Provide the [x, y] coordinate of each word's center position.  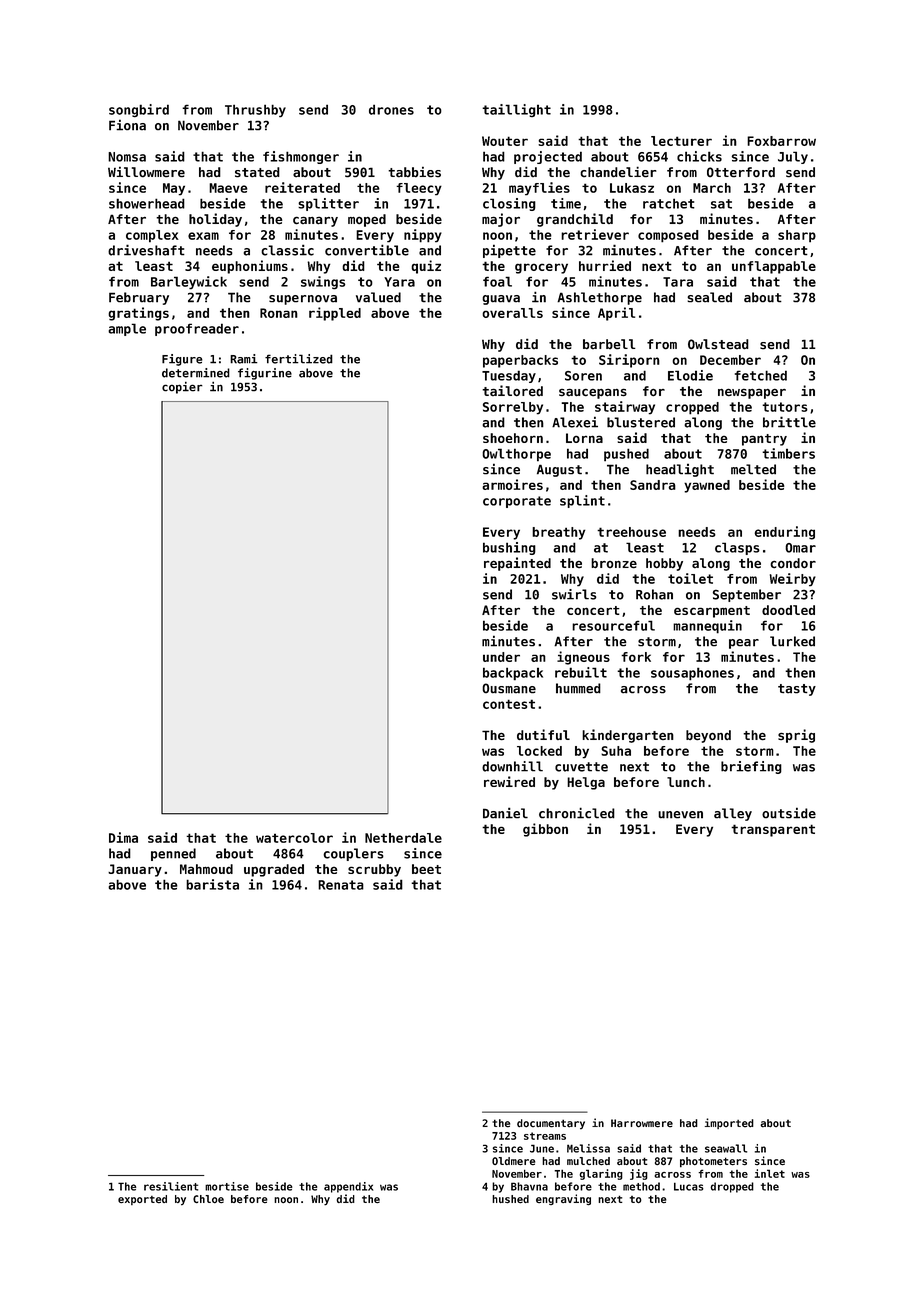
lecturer [681, 141]
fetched [761, 375]
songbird [139, 110]
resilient [171, 1186]
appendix [348, 1187]
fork [636, 657]
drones [391, 109]
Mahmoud [206, 869]
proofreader [197, 329]
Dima [123, 837]
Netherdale [403, 838]
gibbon [545, 830]
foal [497, 281]
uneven [680, 815]
